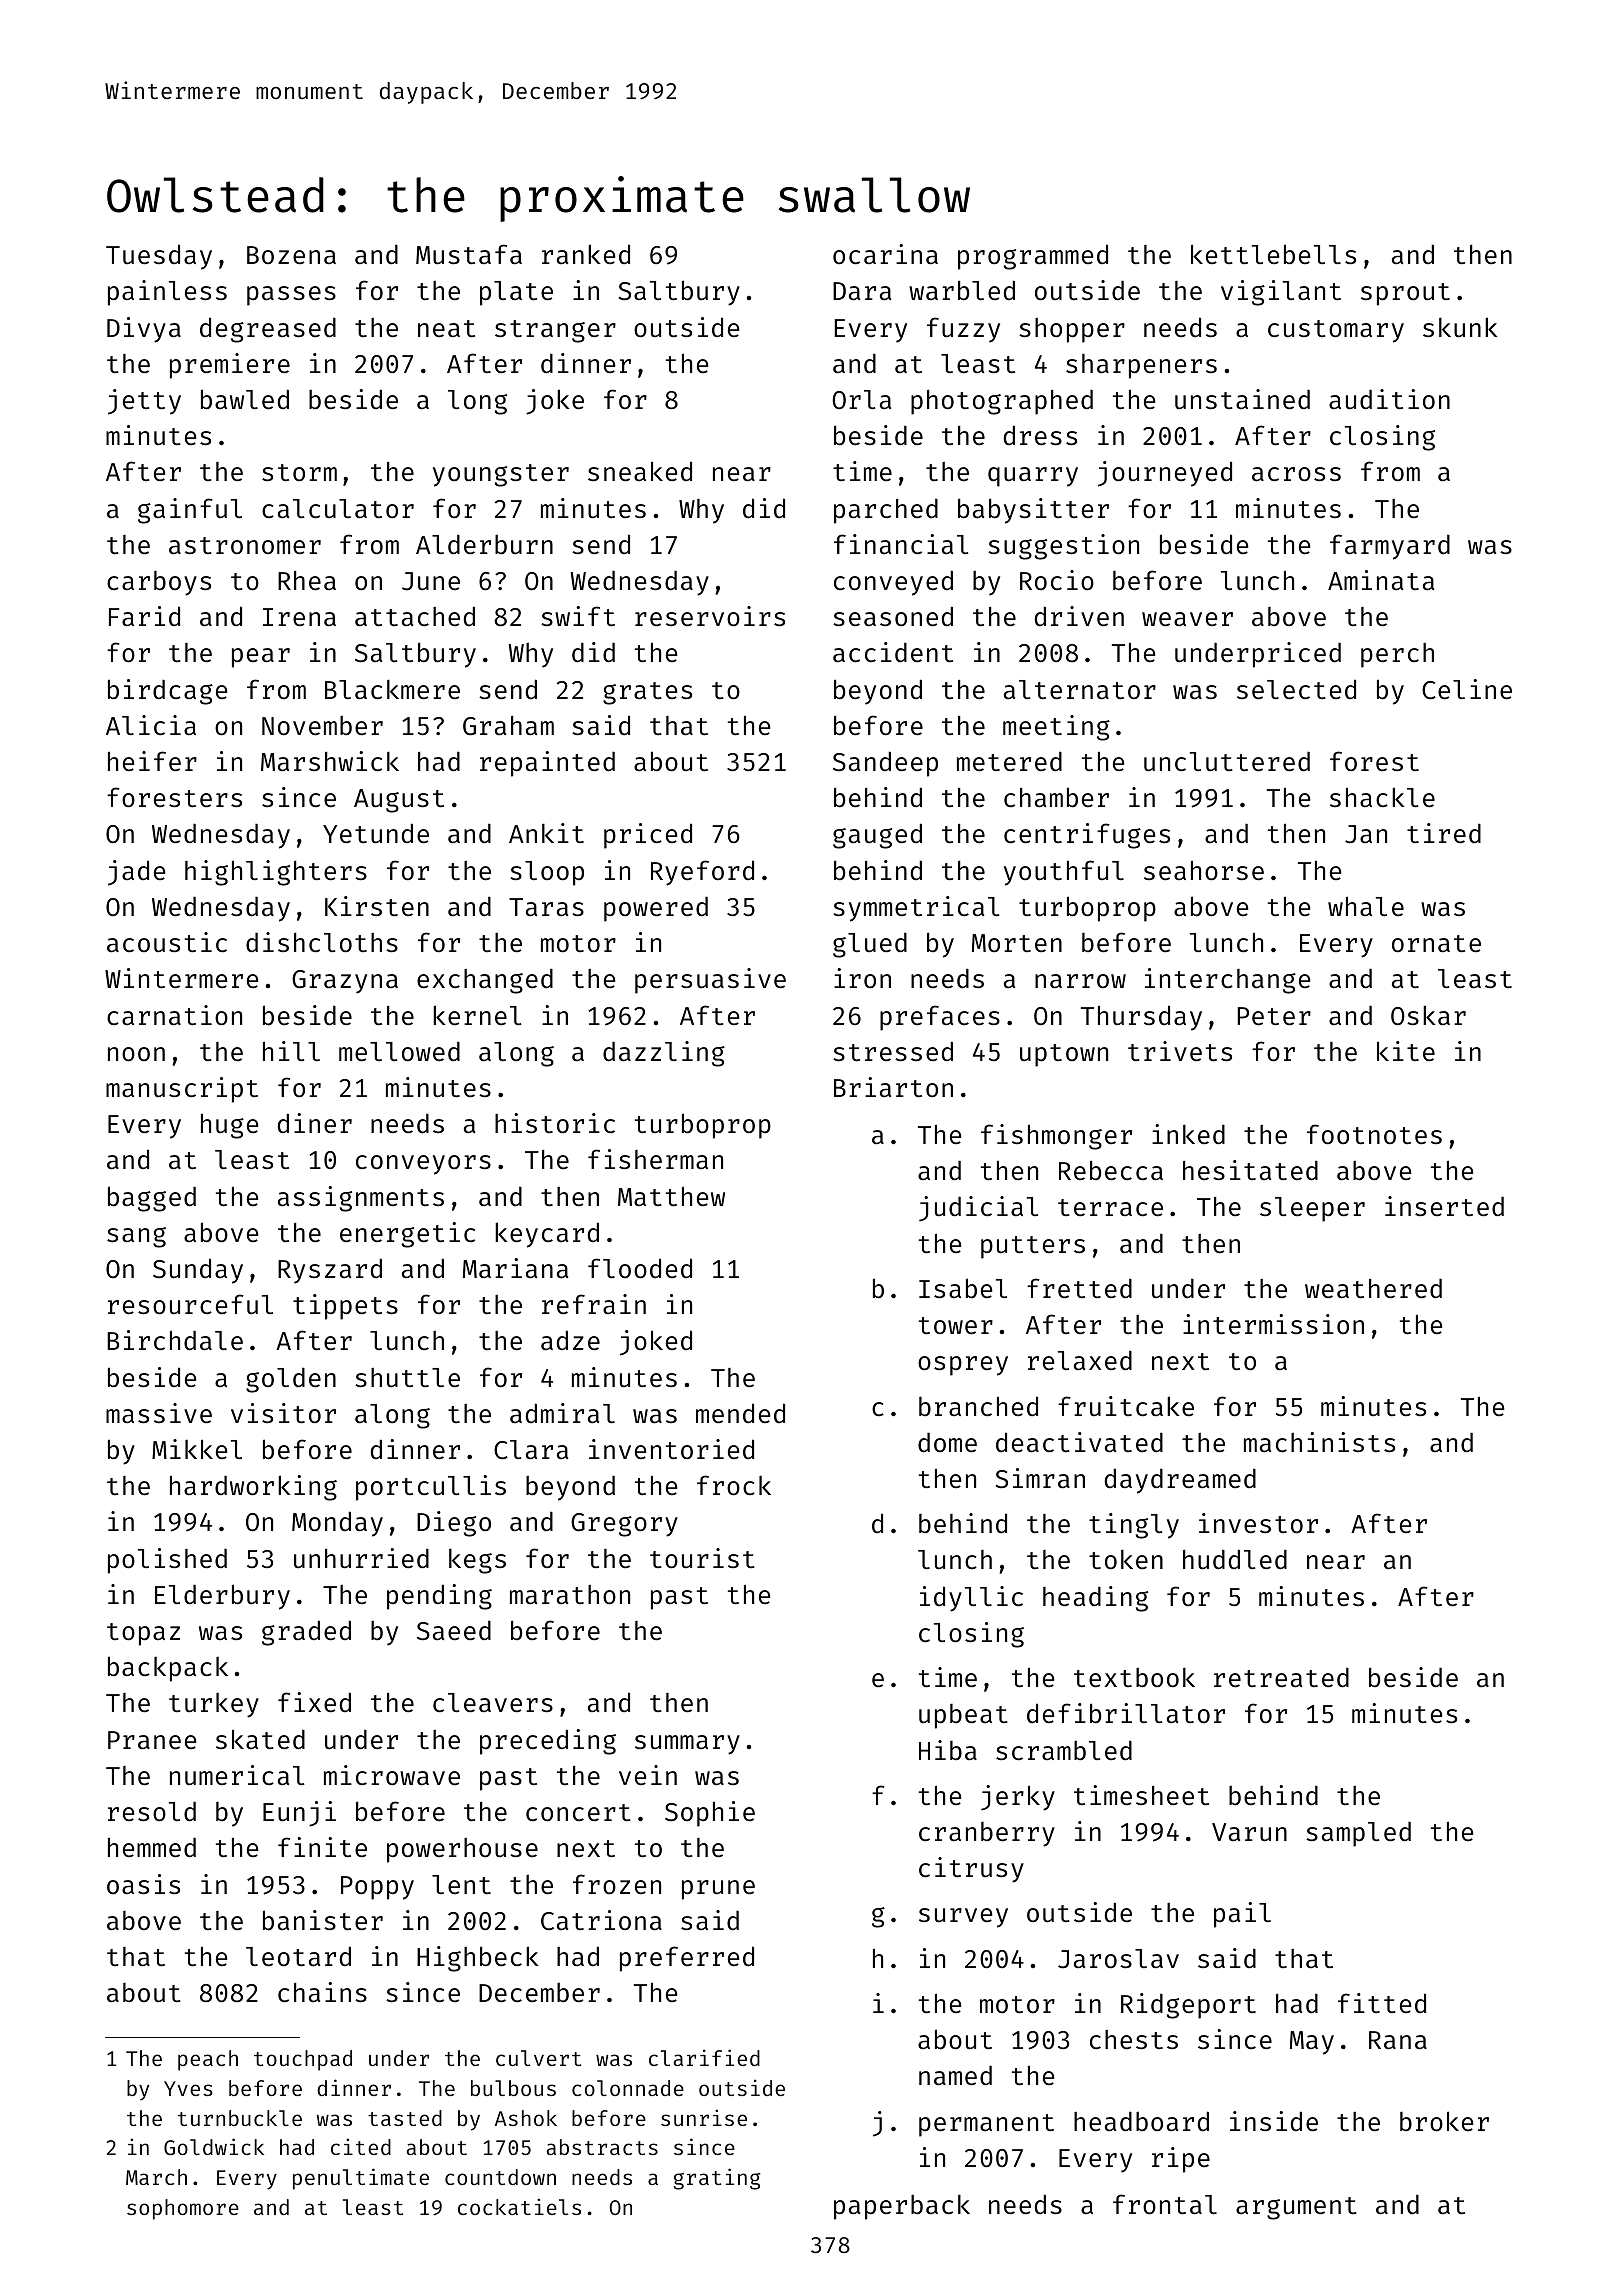 This screenshot has width=1620, height=2292. Describe the element at coordinates (222, 1597) in the screenshot. I see `Elderbury` at that location.
